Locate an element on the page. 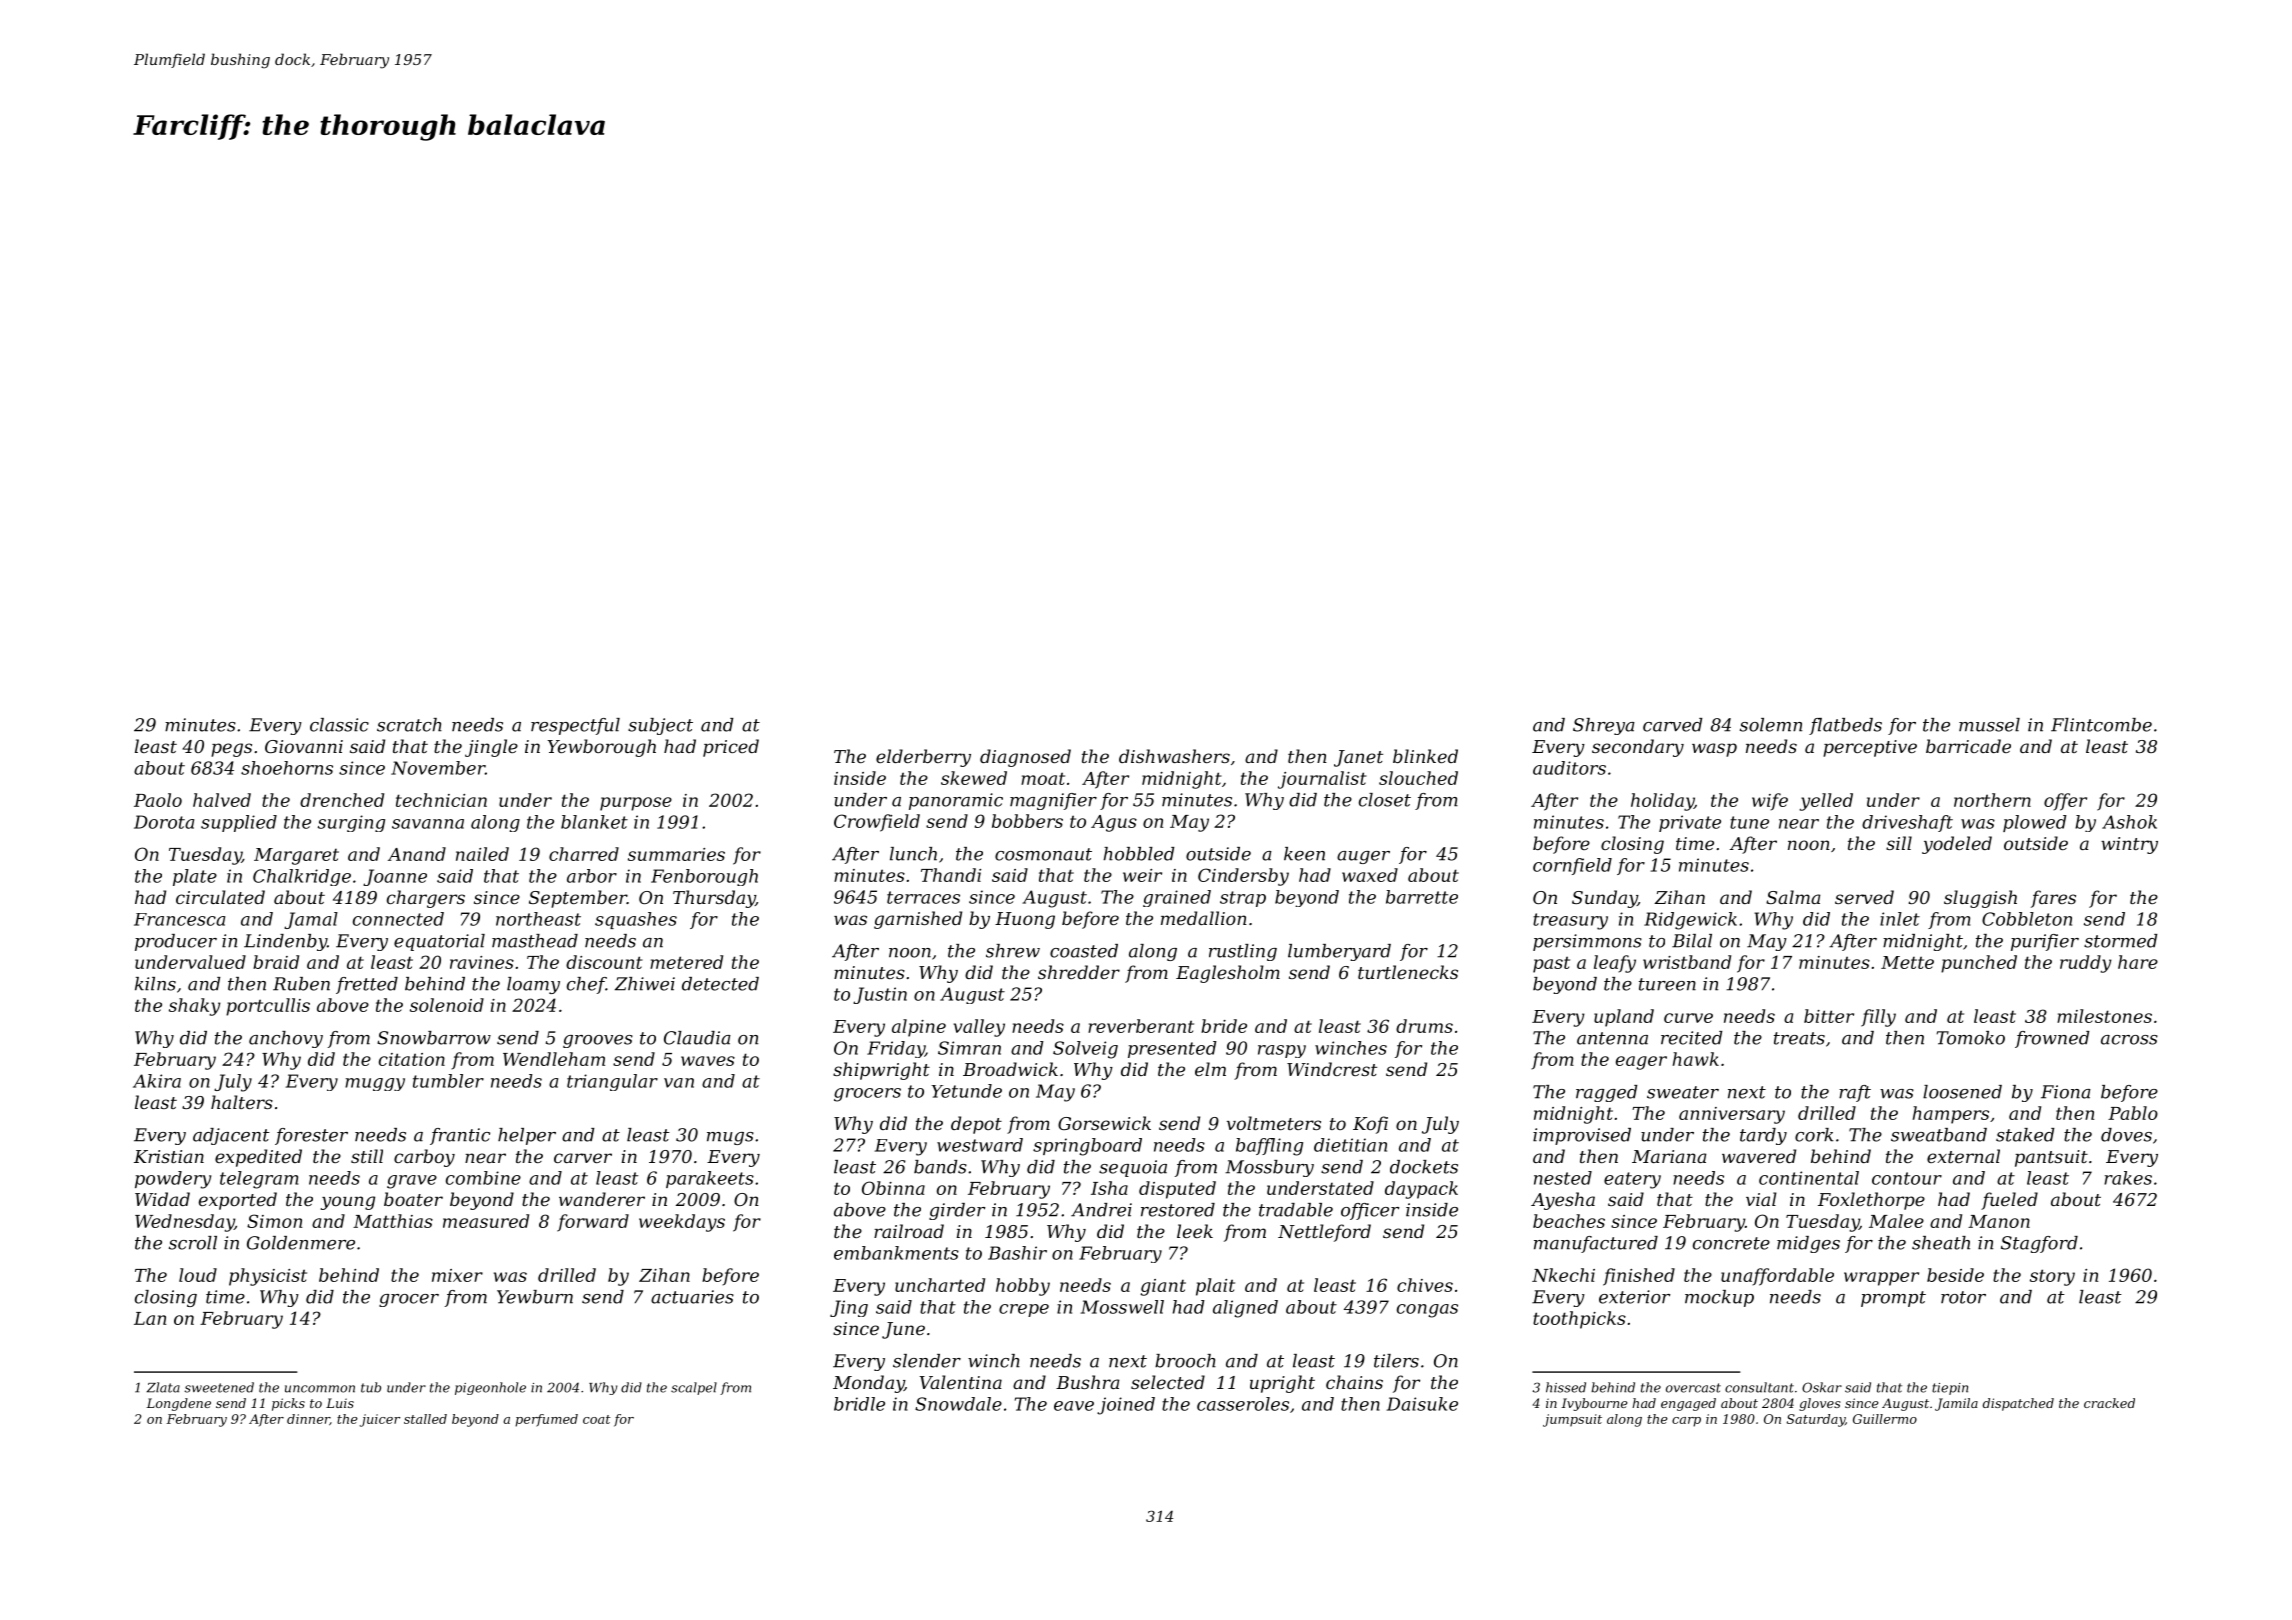 The width and height of the image is (2292, 1620). Mosswell is located at coordinates (1122, 1307).
